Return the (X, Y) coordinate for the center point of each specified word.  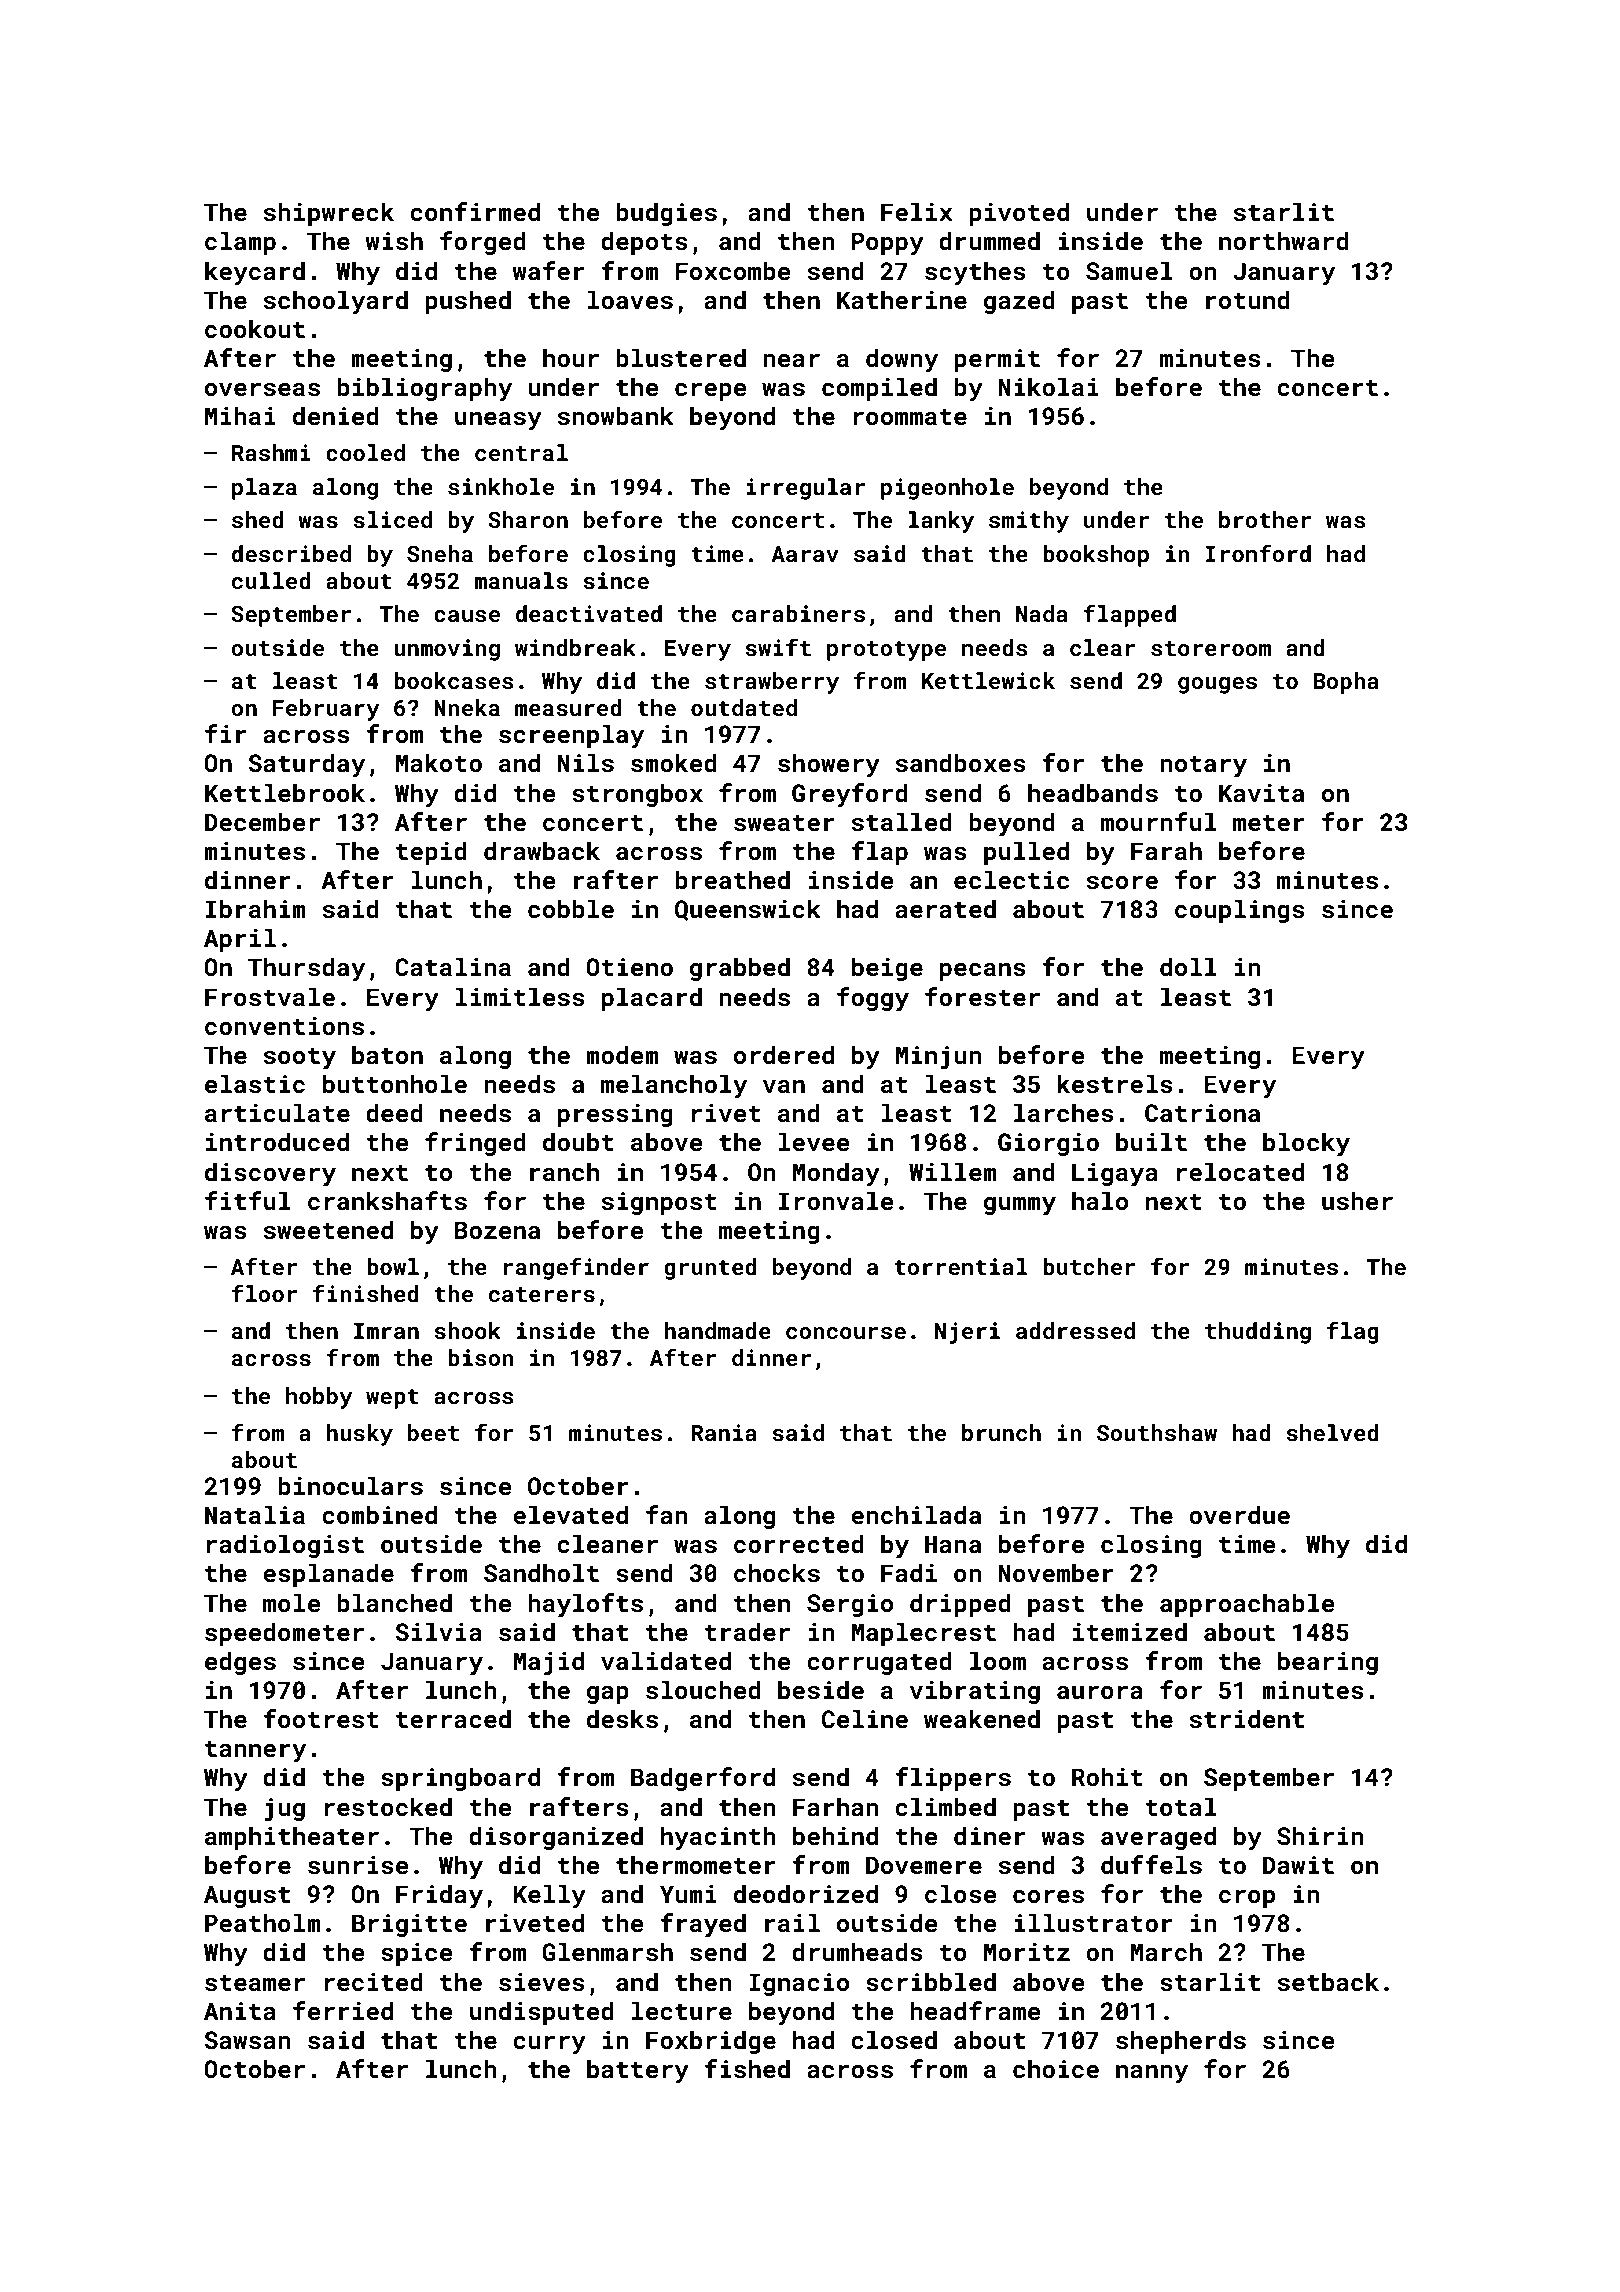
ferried (343, 2010)
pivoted (1019, 214)
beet (433, 1432)
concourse (846, 1333)
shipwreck (329, 214)
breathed (732, 880)
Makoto (439, 763)
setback (1328, 1982)
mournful (1159, 821)
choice (1056, 2069)
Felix (917, 211)
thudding (1258, 1333)
